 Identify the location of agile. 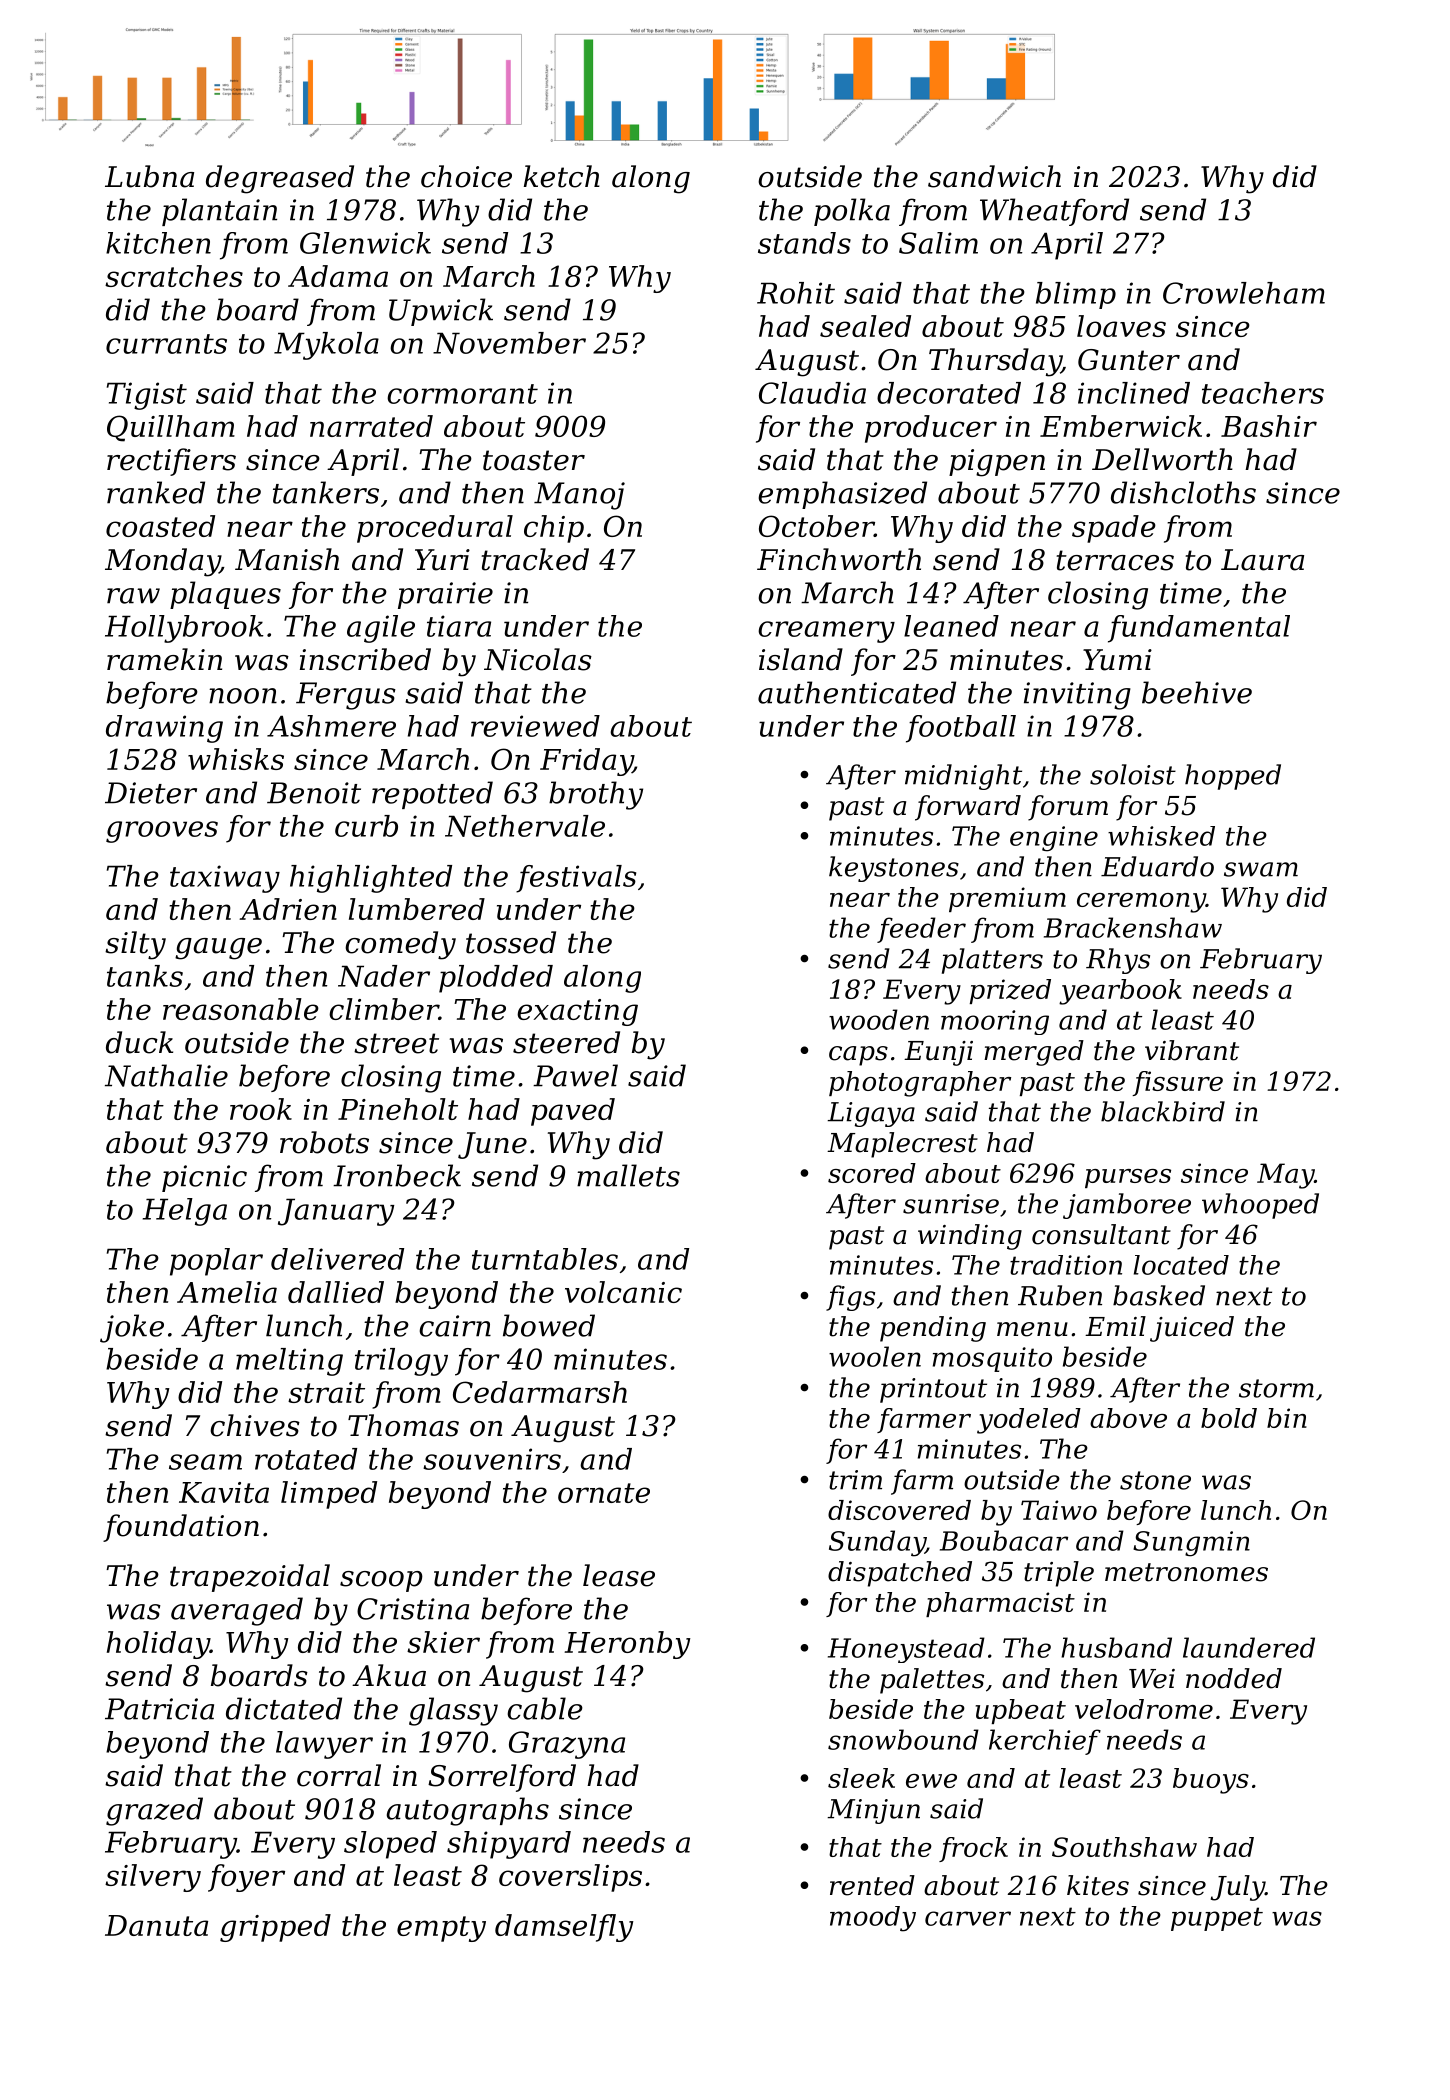
(381, 629).
